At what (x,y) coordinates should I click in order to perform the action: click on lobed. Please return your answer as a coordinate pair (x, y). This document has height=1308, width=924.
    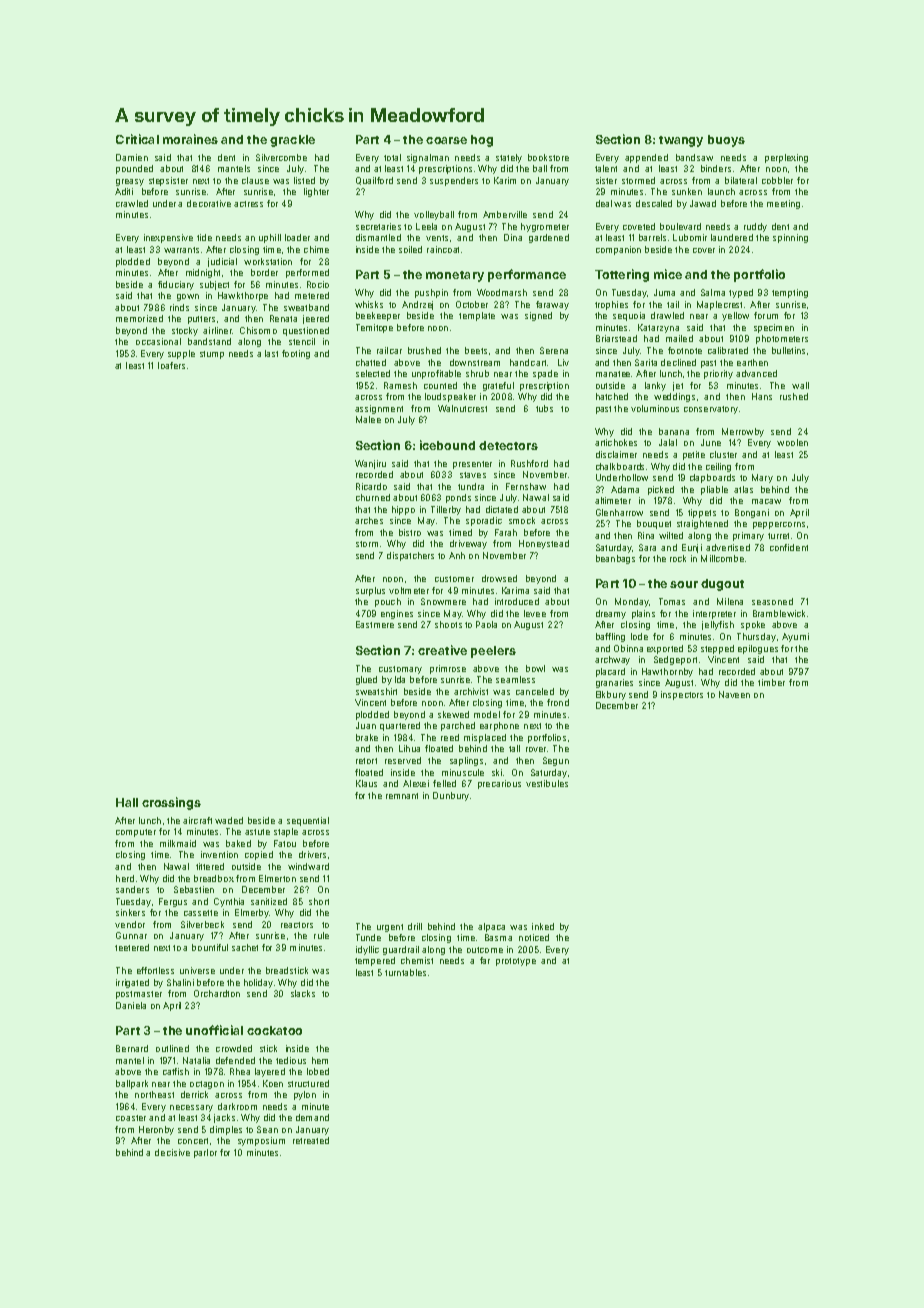
    Looking at the image, I should click on (318, 1071).
